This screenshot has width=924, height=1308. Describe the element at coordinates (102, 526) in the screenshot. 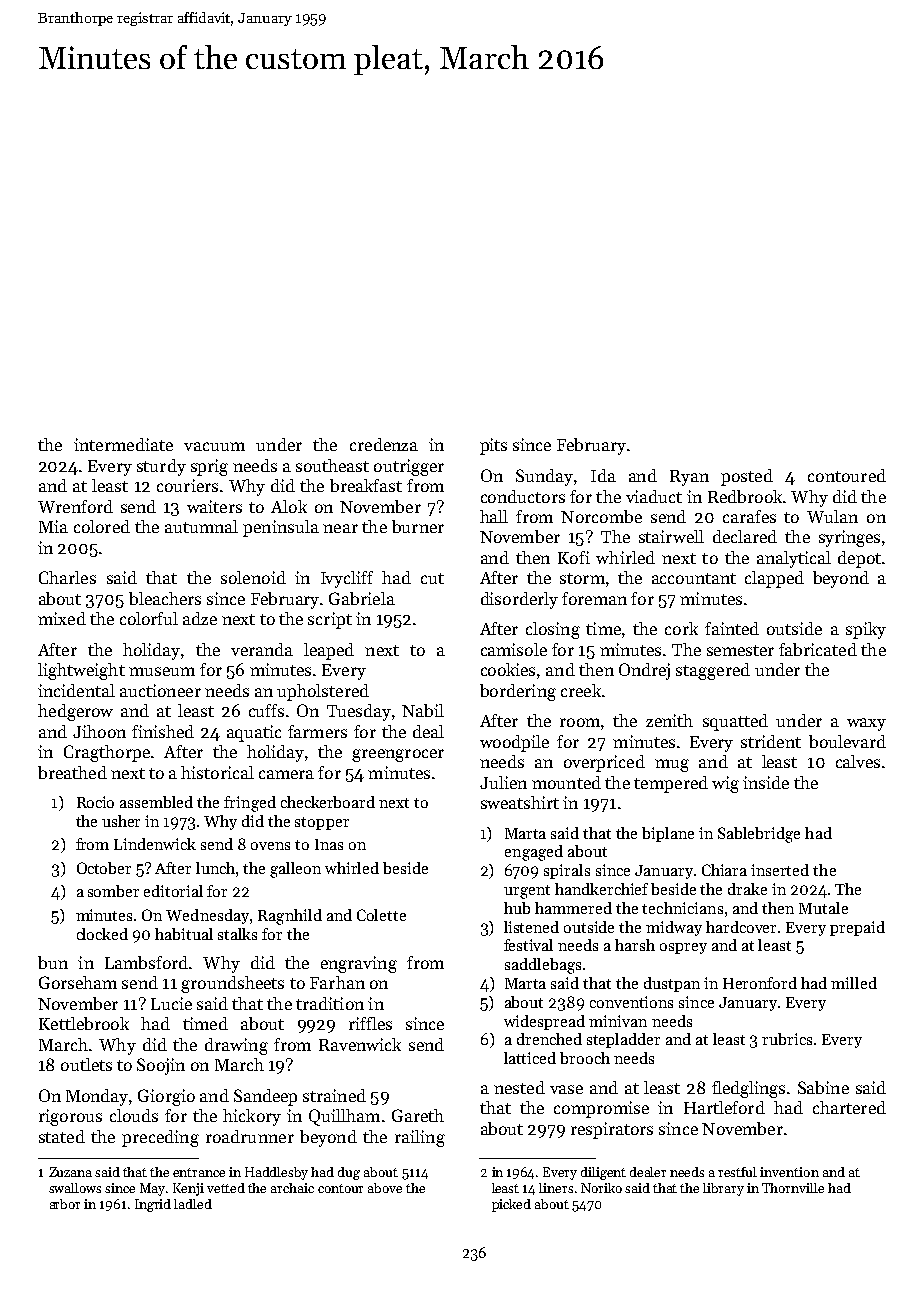

I see `colored` at that location.
